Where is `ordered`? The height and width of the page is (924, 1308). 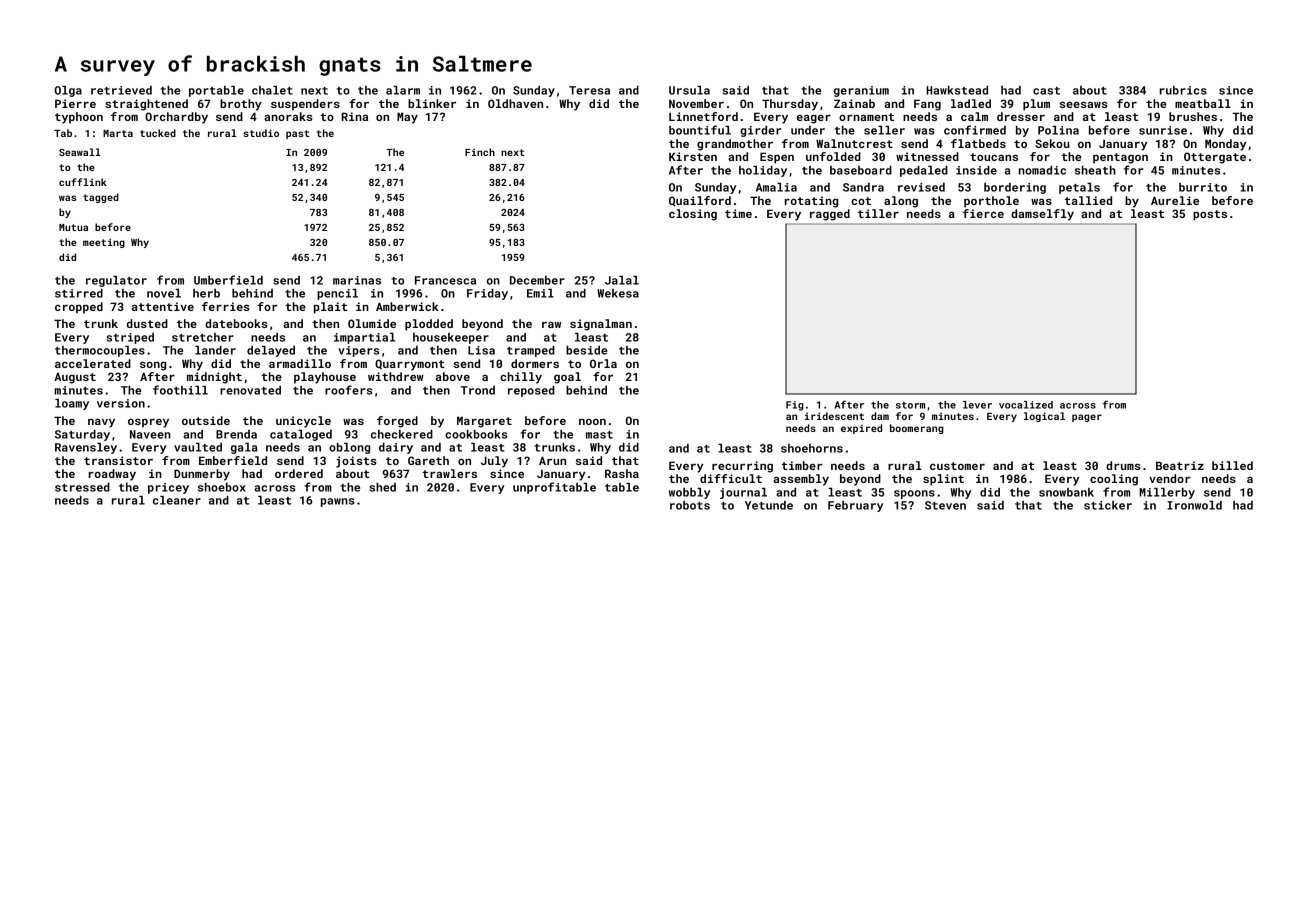
ordered is located at coordinates (299, 473).
